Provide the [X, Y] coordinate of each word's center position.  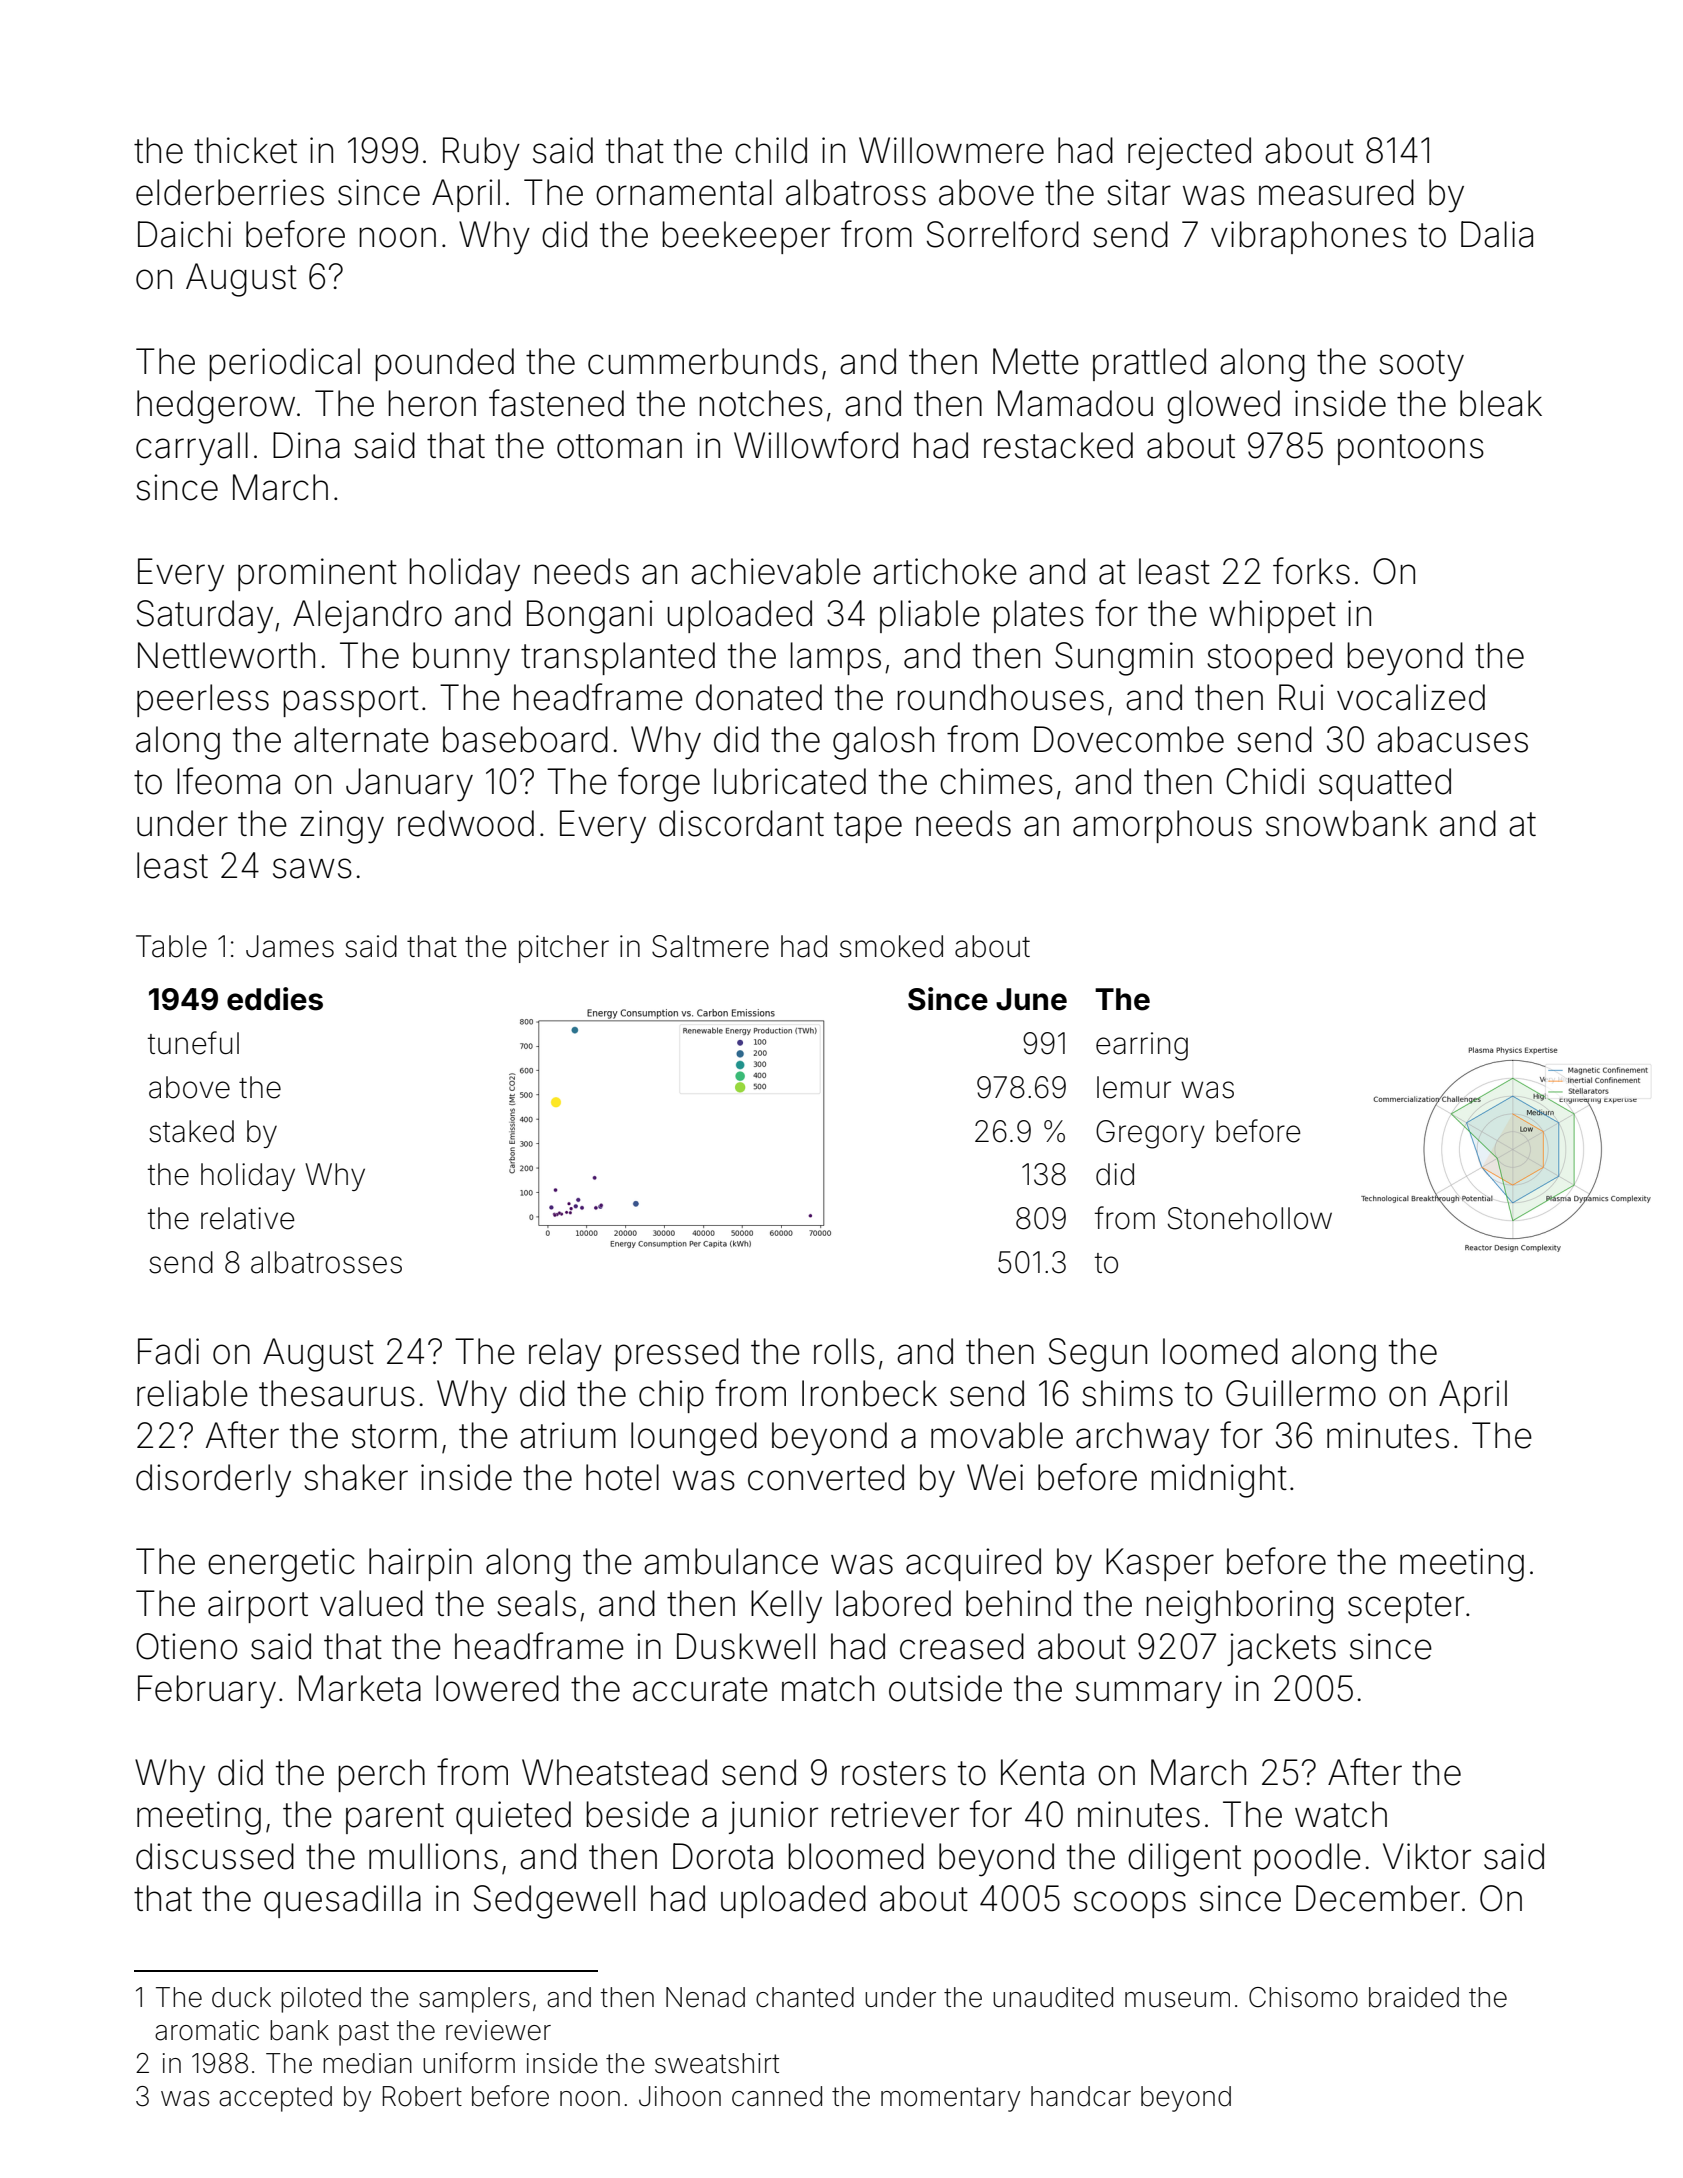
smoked [891, 946]
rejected [1189, 153]
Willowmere [951, 150]
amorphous [1162, 826]
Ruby [481, 154]
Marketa [360, 1688]
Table [171, 946]
